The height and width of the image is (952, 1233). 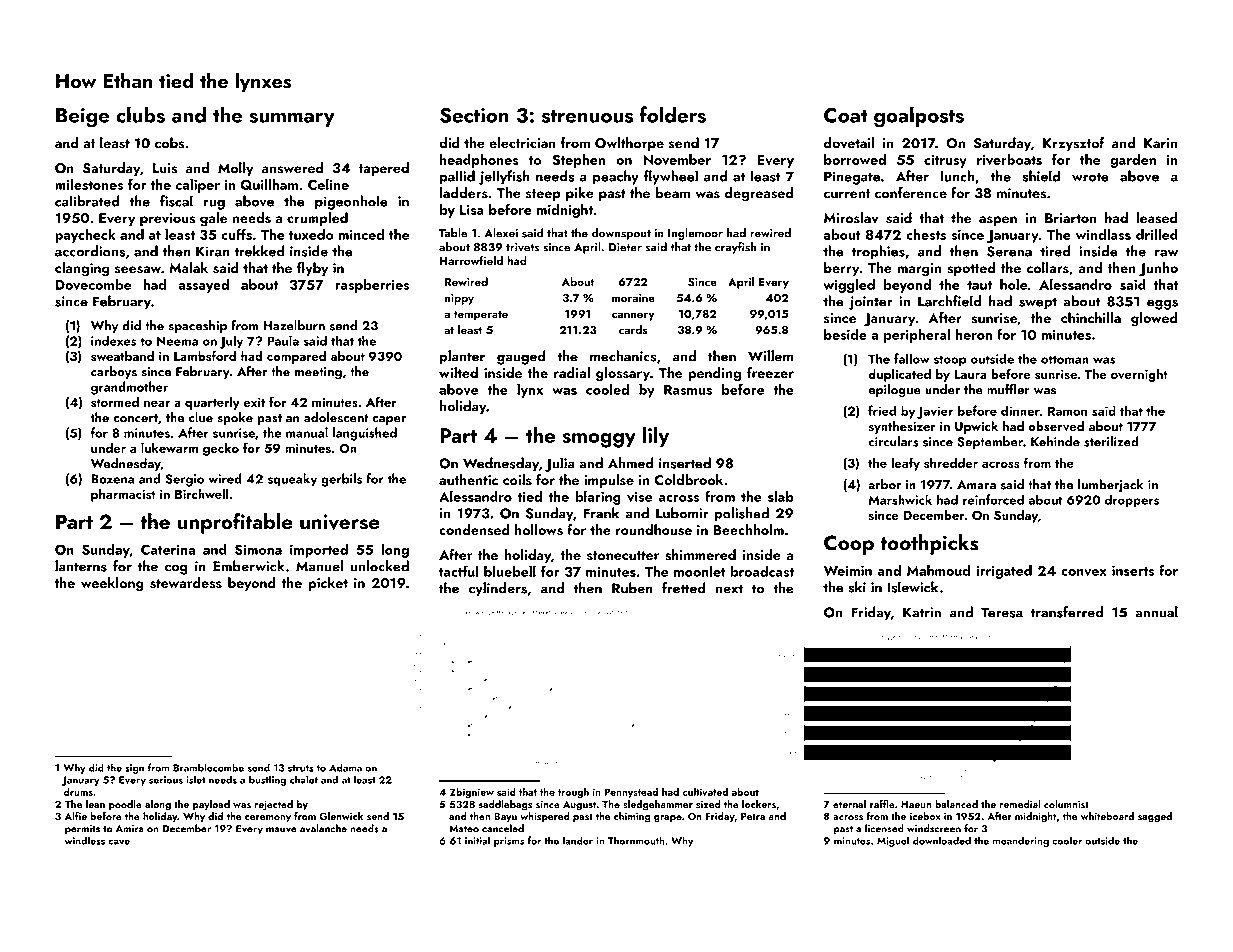 I want to click on borrowed, so click(x=855, y=159).
